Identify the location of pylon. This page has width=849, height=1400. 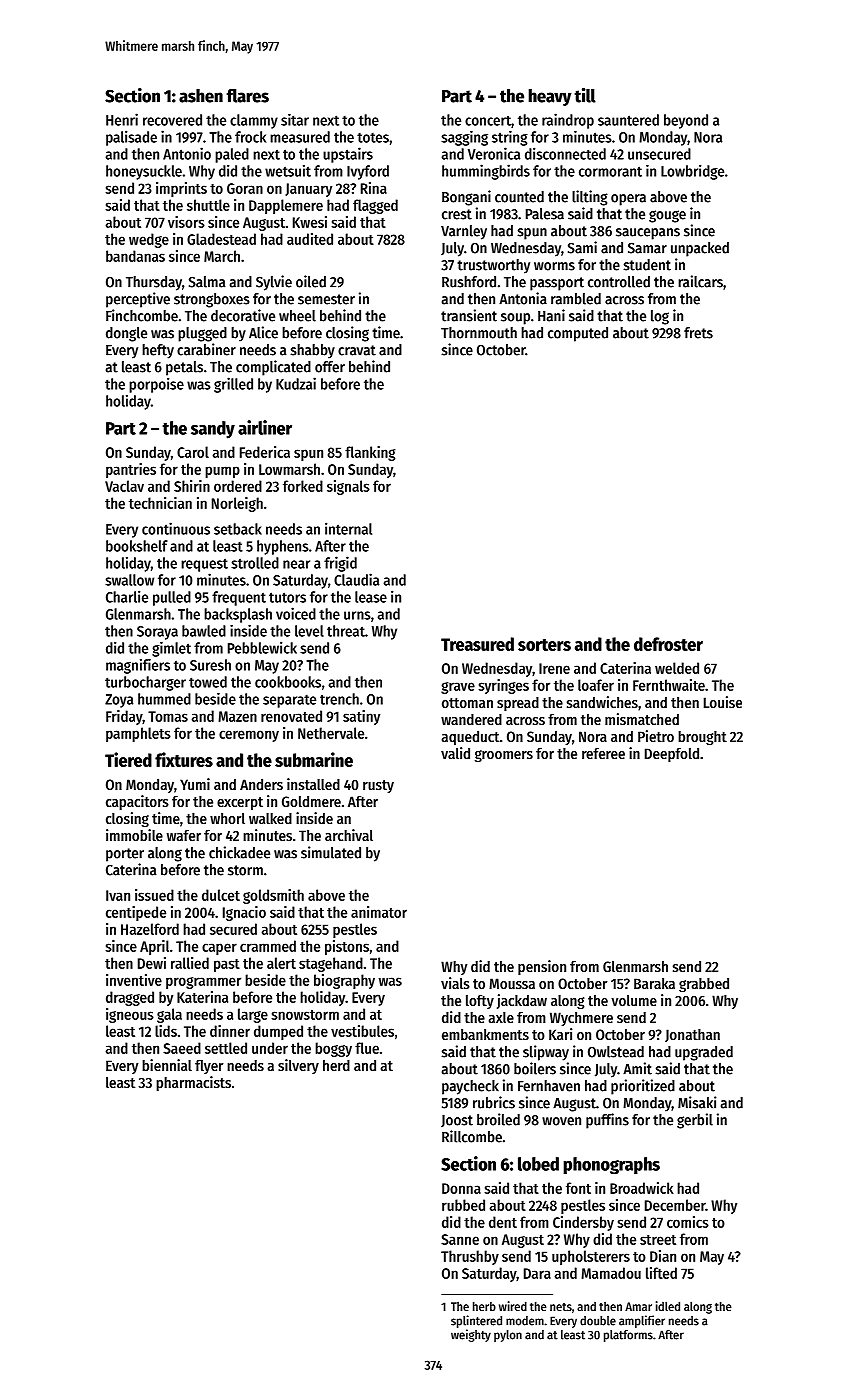
(508, 1336).
